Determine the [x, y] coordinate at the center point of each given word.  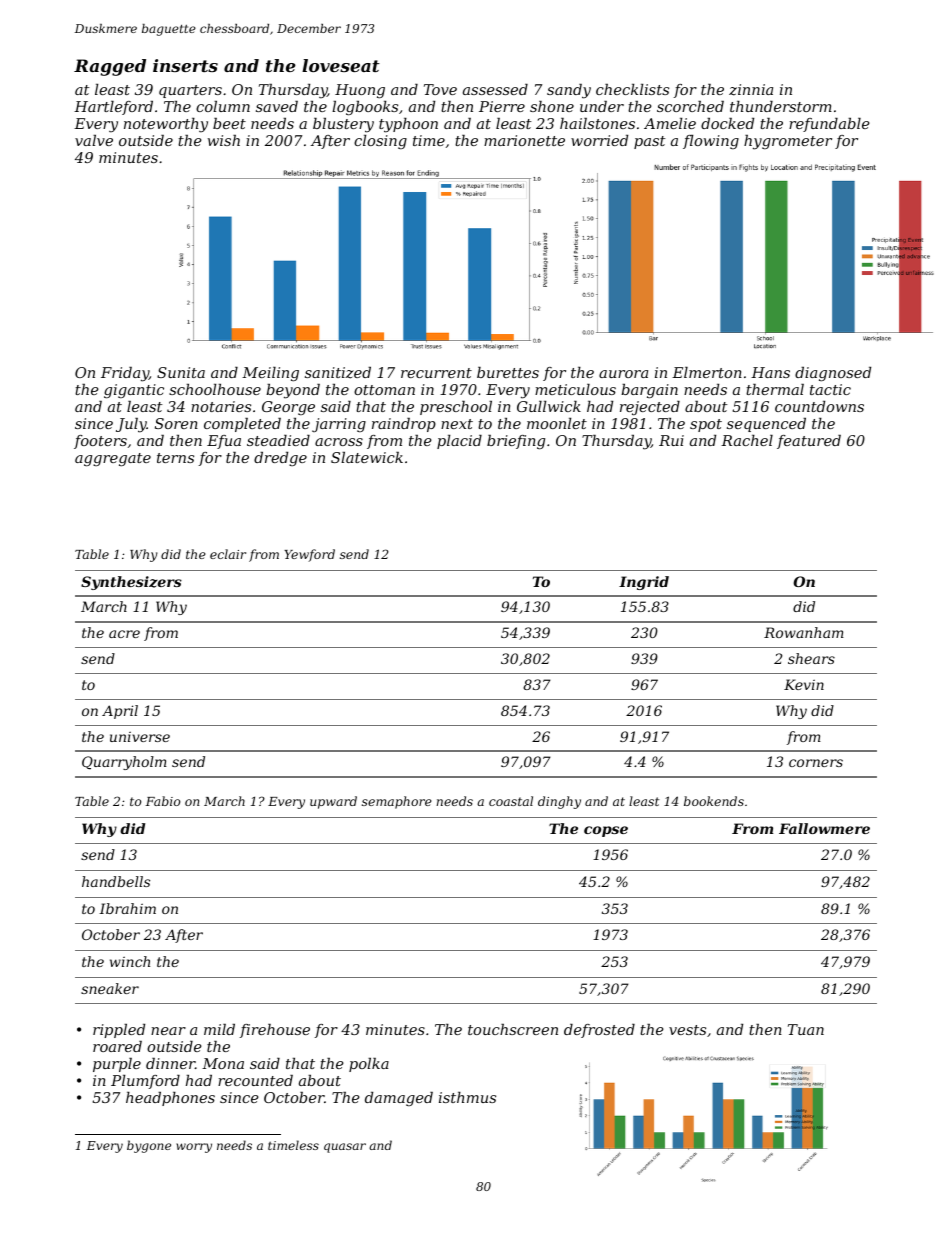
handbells [116, 881]
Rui [671, 440]
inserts [185, 65]
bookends [714, 801]
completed [242, 425]
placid [459, 442]
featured [809, 442]
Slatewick [367, 457]
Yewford [309, 555]
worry [194, 1148]
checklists [632, 89]
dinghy [559, 802]
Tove [440, 89]
